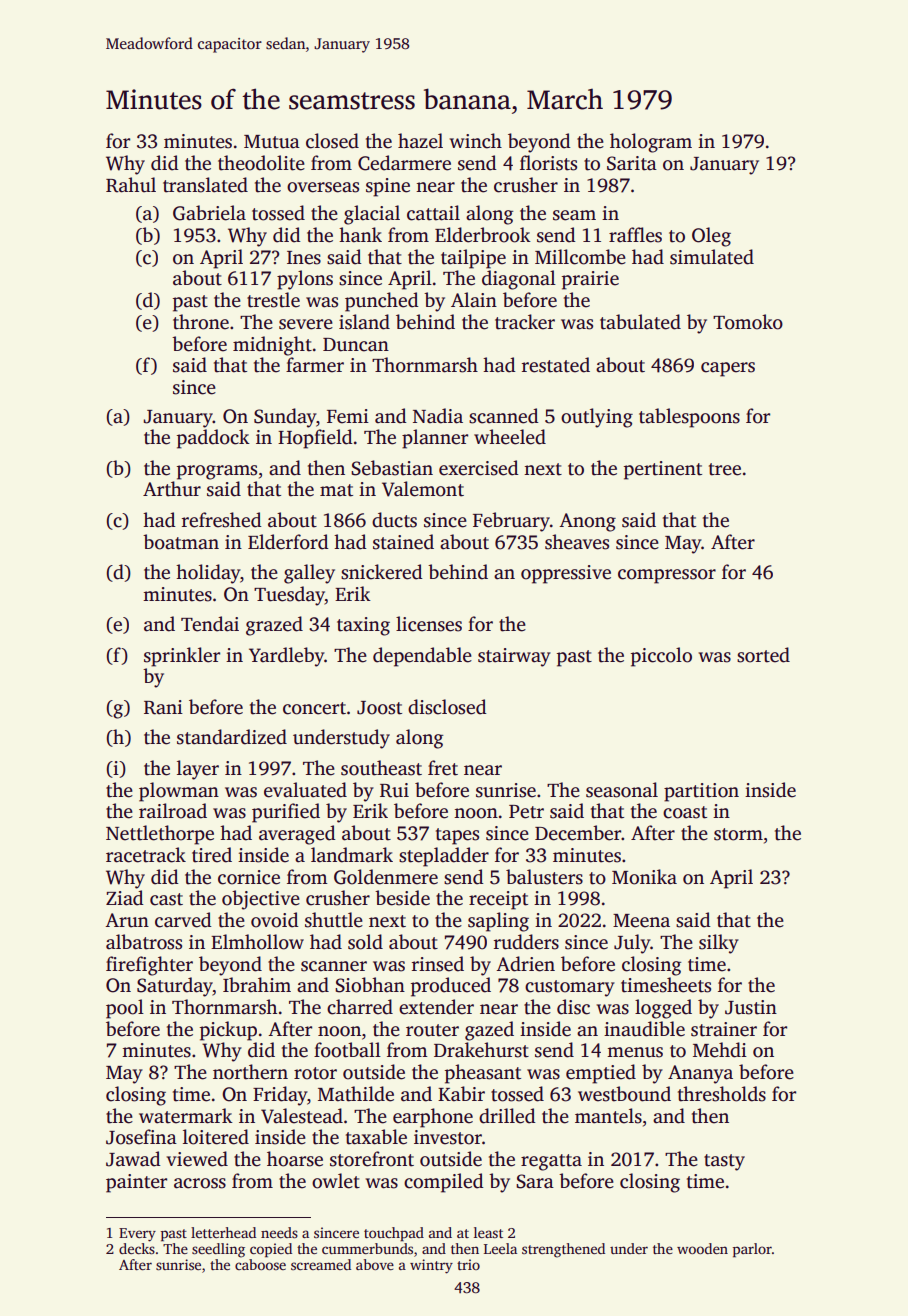 This document has height=1316, width=908. What do you see at coordinates (702, 1248) in the document?
I see `wooden` at bounding box center [702, 1248].
